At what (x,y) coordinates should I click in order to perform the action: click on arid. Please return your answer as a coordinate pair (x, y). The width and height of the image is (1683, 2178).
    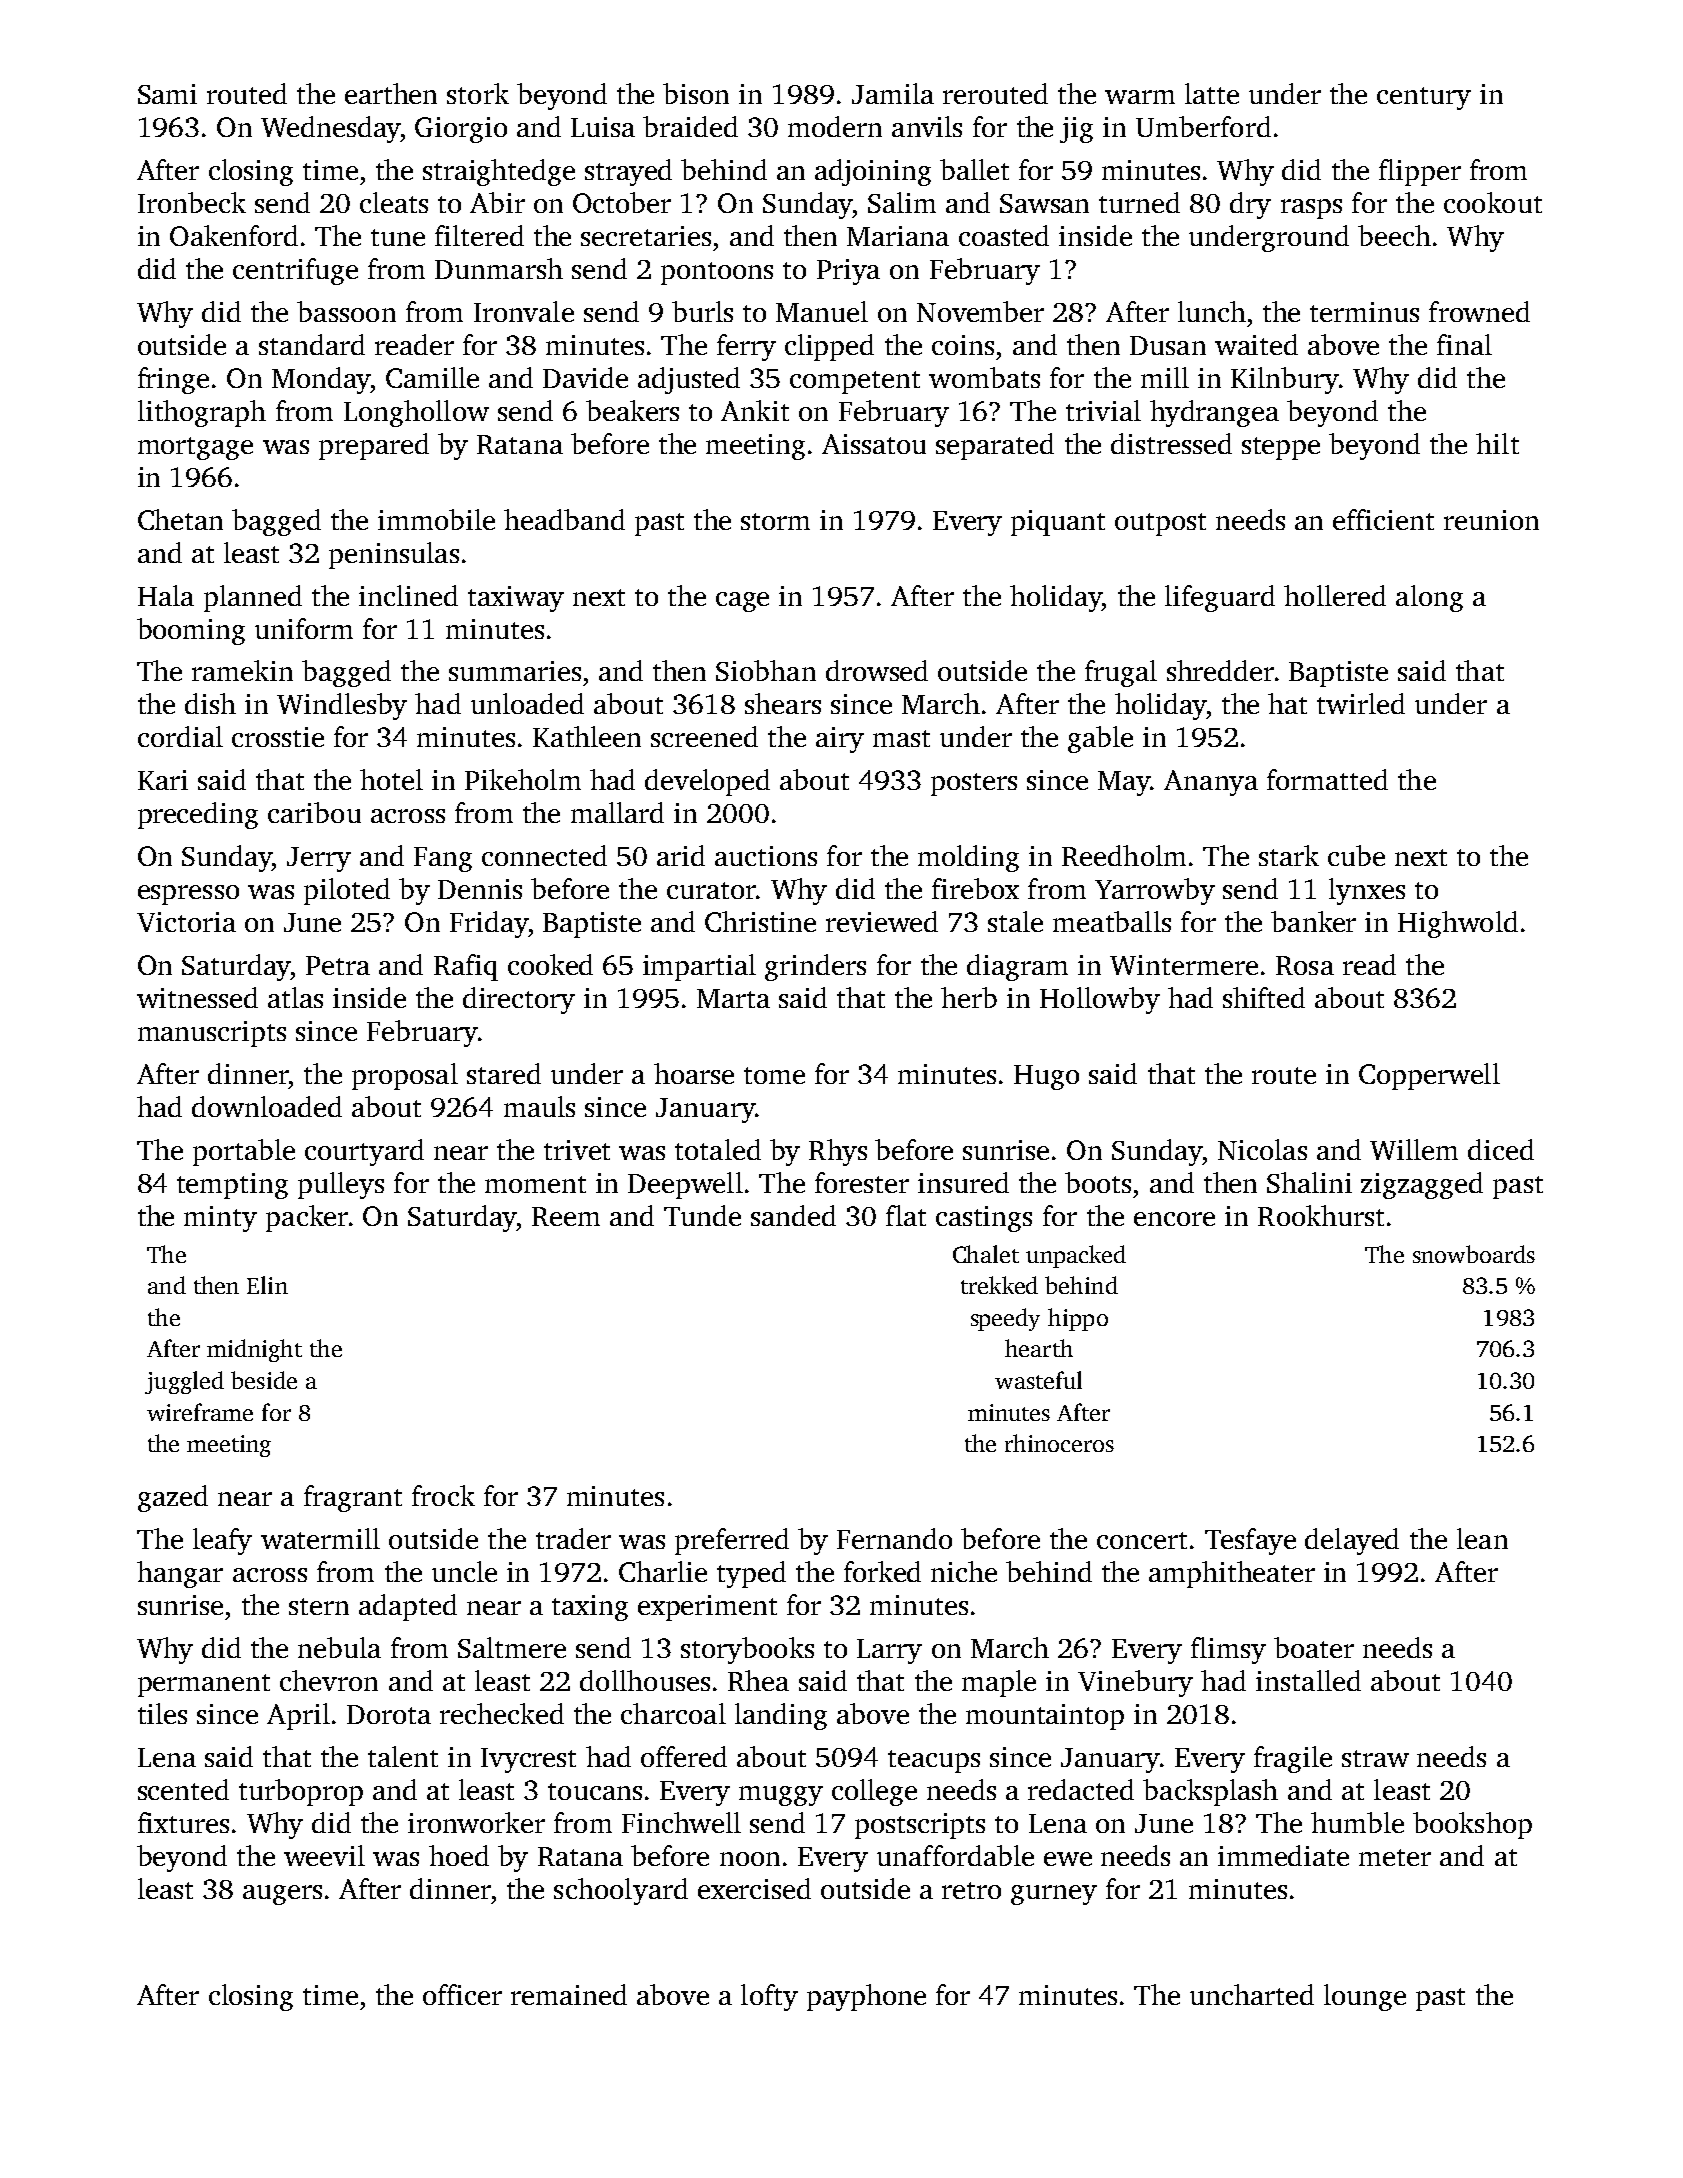
    Looking at the image, I should click on (681, 855).
